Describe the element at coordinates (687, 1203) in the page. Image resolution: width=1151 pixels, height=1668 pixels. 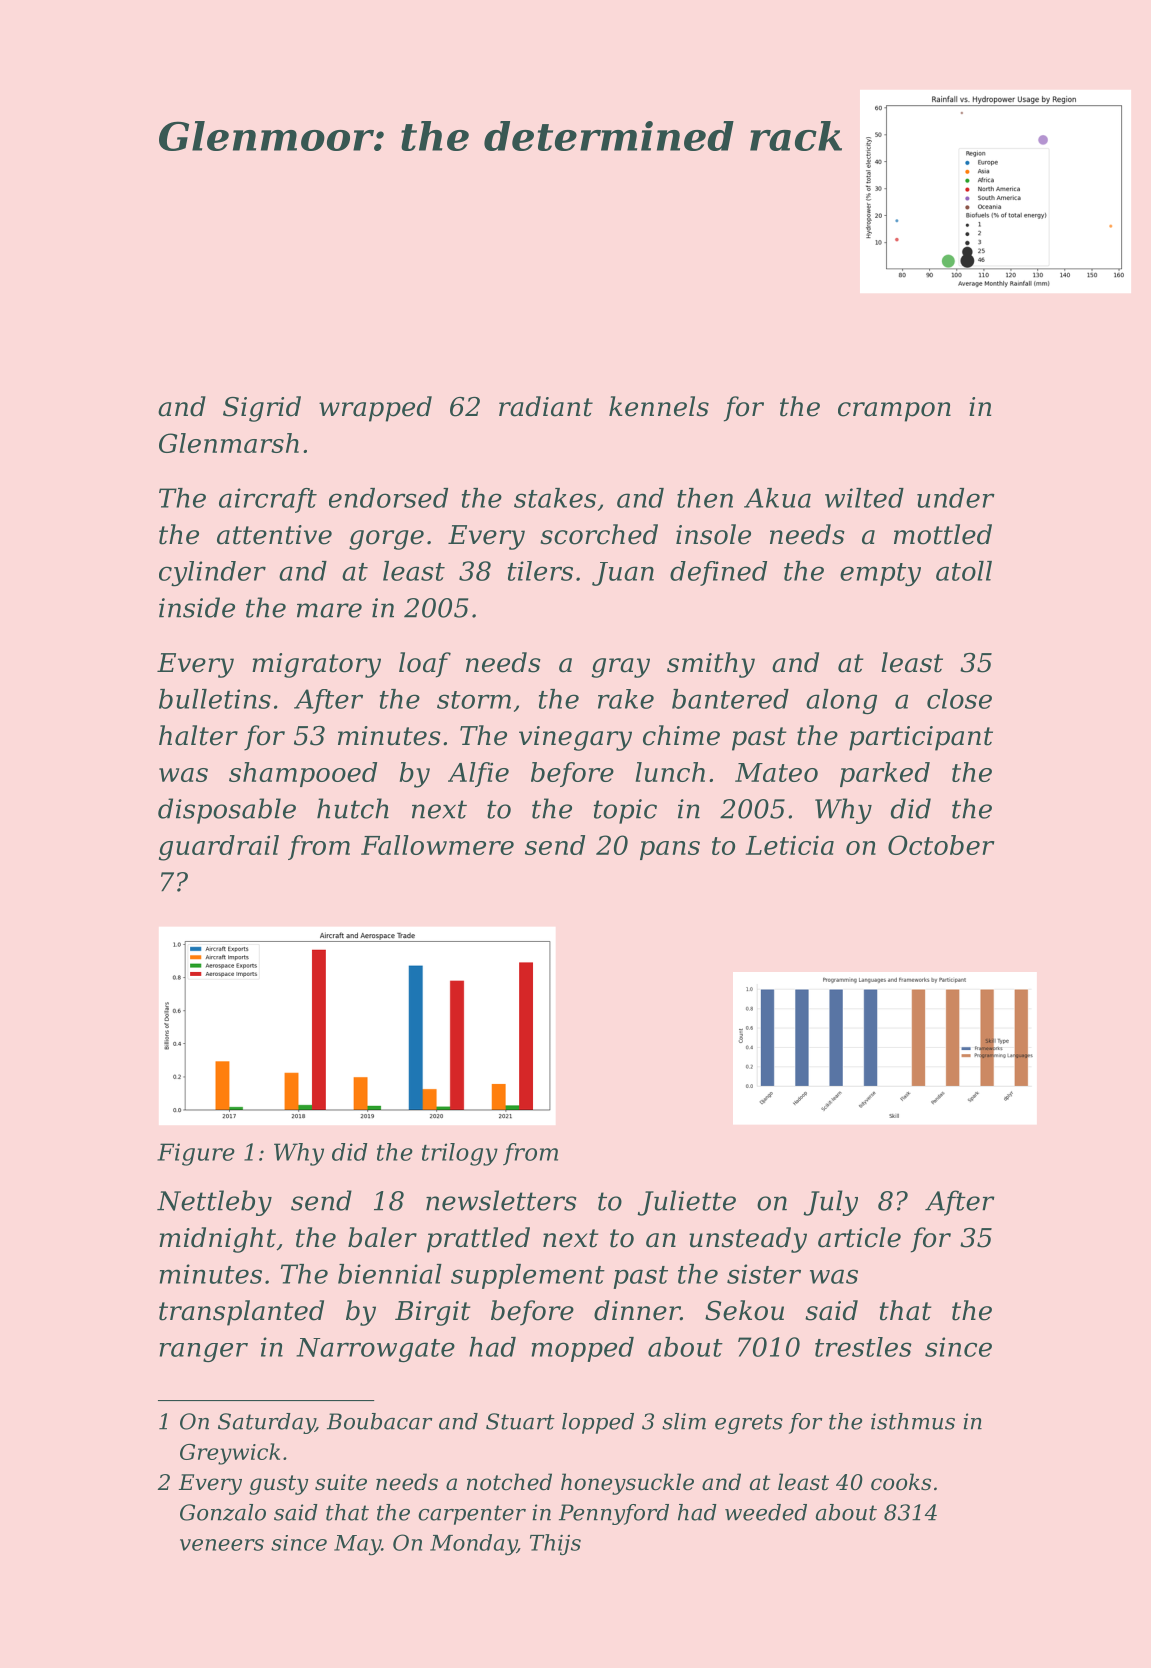
I see `Juliette` at that location.
